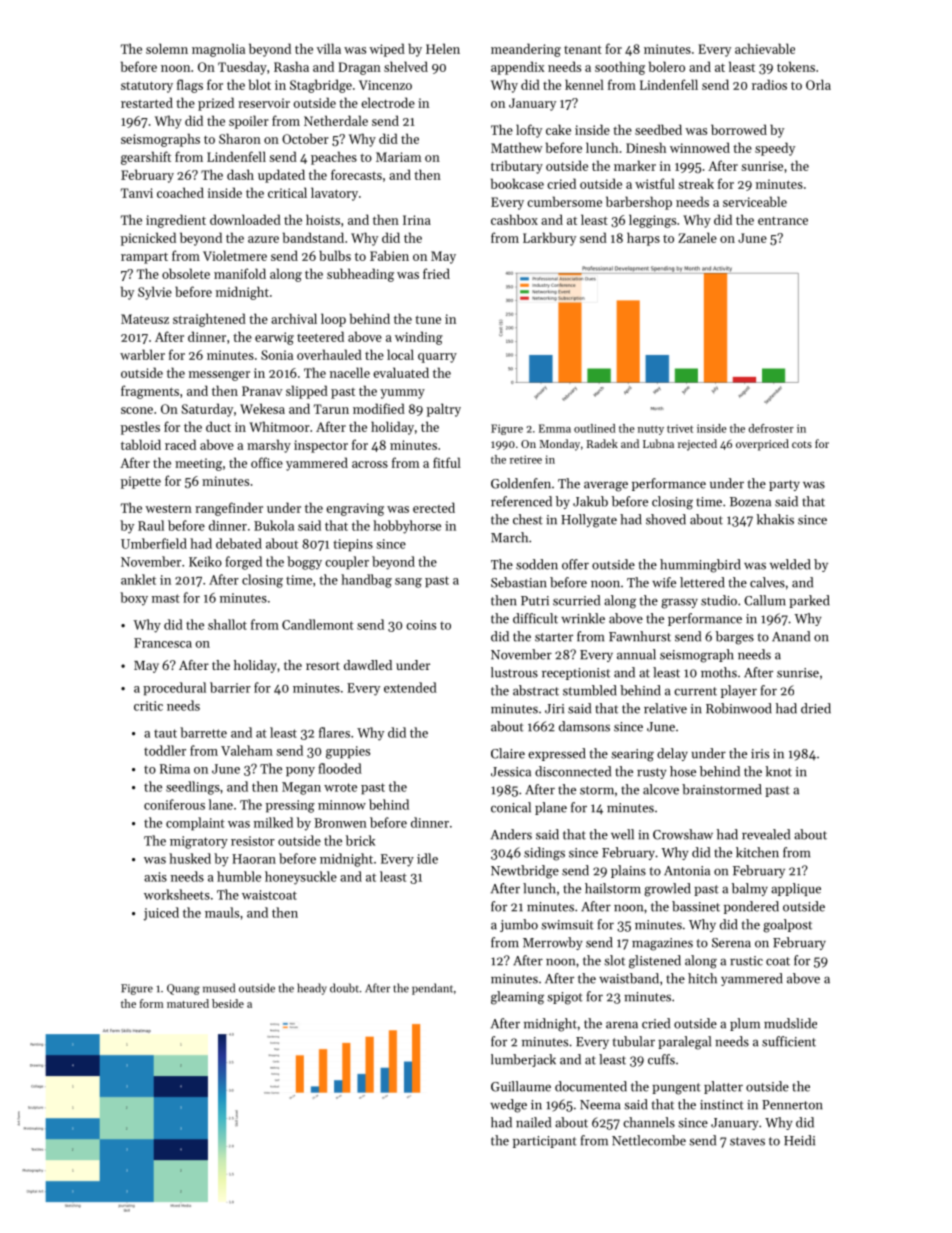 The image size is (952, 1233). Describe the element at coordinates (348, 752) in the document. I see `guppies` at that location.
